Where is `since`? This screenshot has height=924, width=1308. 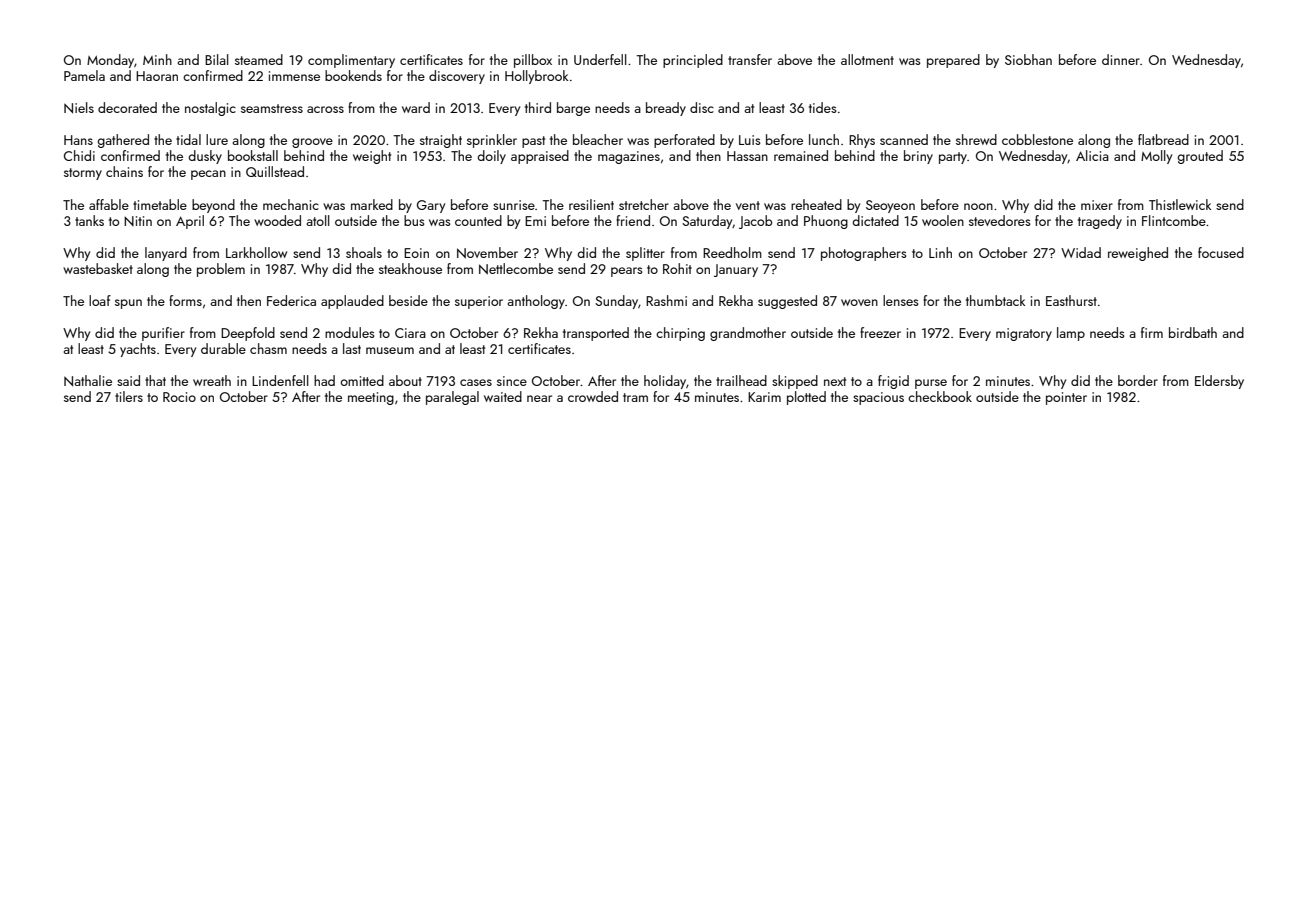
since is located at coordinates (512, 381).
